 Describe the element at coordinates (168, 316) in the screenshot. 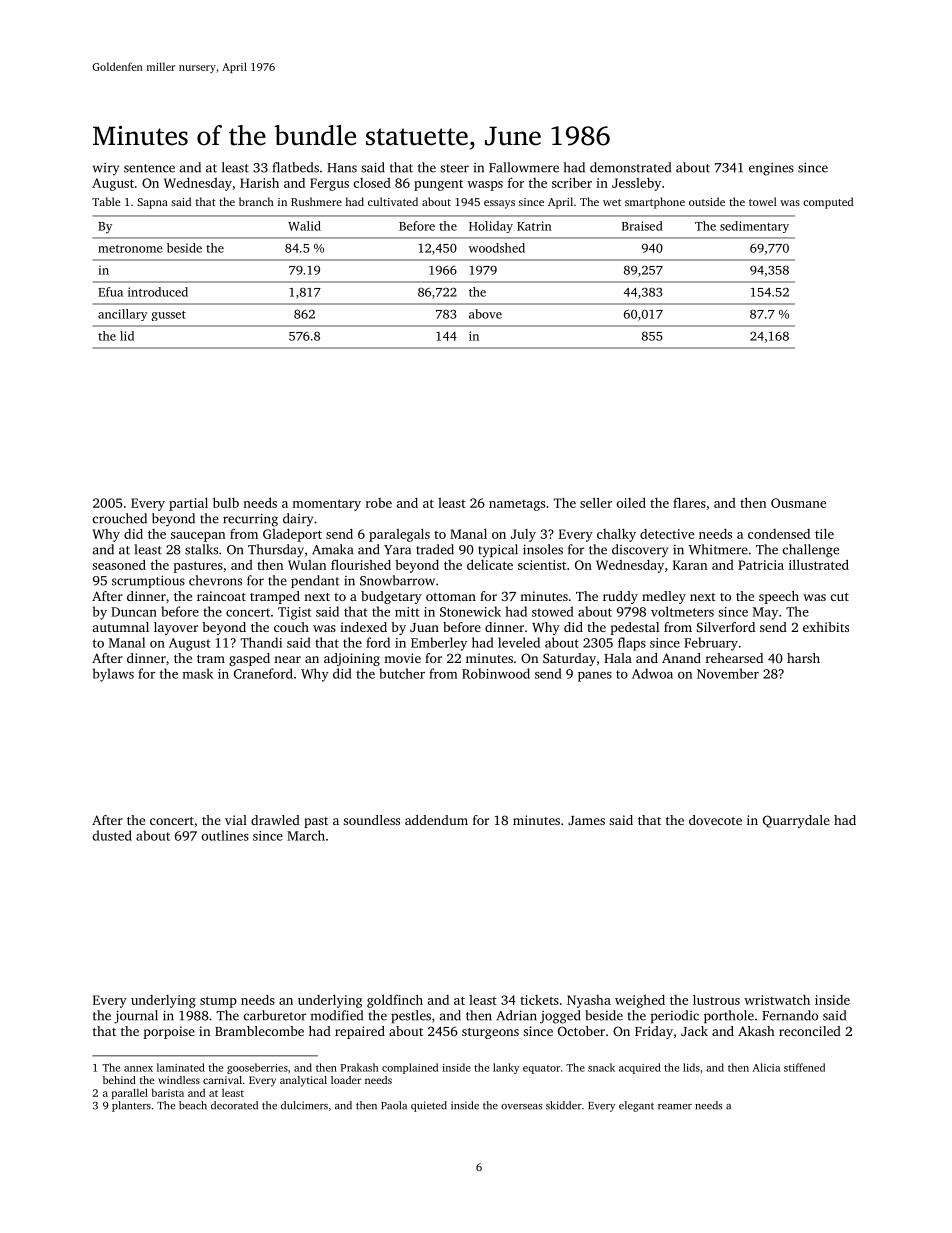

I see `gusset` at that location.
